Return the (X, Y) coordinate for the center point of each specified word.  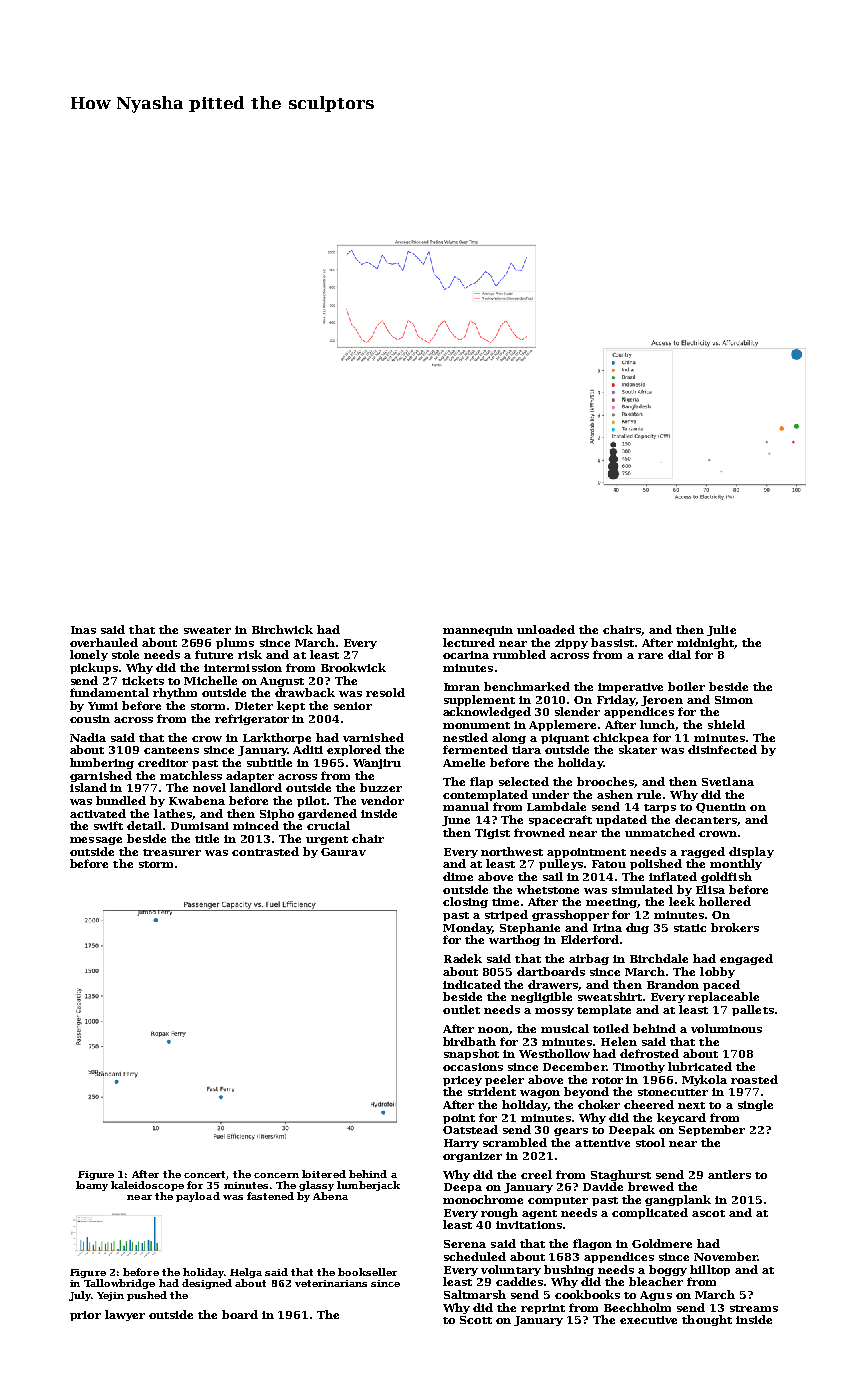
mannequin (478, 631)
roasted (754, 1079)
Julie (721, 630)
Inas (83, 630)
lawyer (125, 1315)
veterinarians (331, 1283)
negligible (541, 997)
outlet (461, 1009)
